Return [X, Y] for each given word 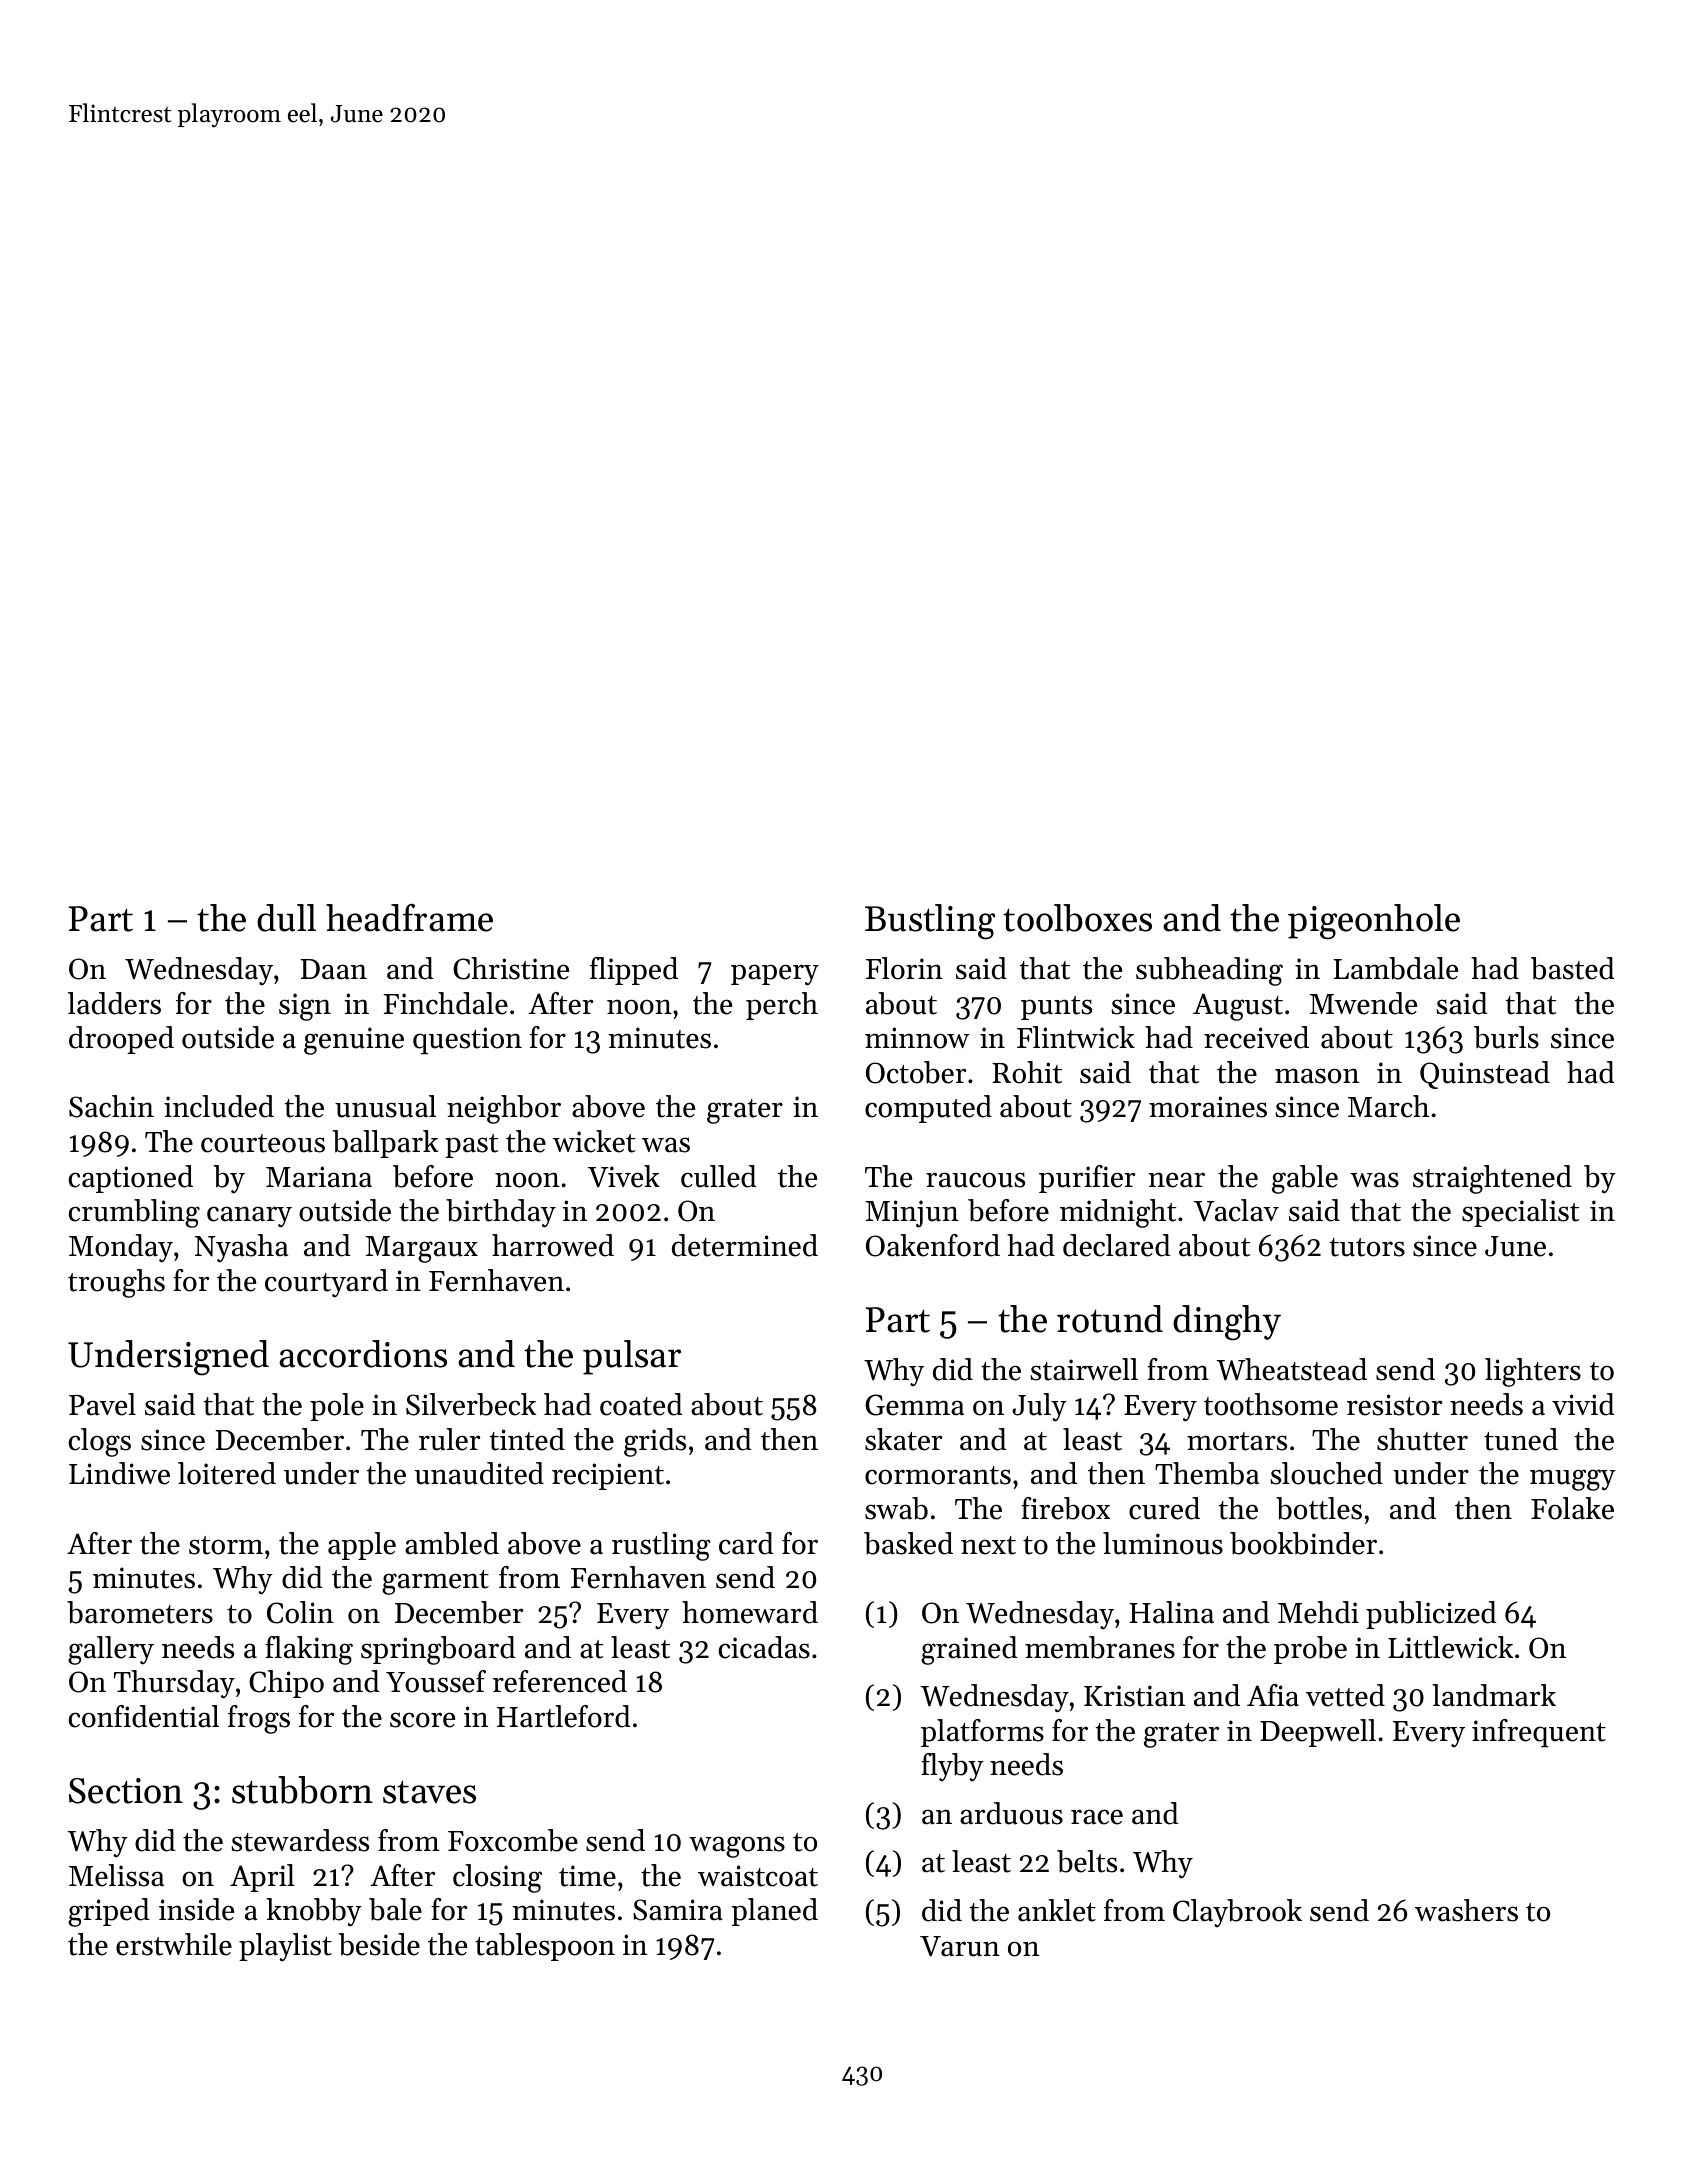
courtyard [326, 1283]
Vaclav [1236, 1210]
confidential [144, 1716]
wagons [737, 1847]
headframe [409, 918]
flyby [952, 1767]
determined [745, 1245]
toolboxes [1077, 918]
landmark [1494, 1695]
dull [286, 918]
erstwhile [174, 1944]
